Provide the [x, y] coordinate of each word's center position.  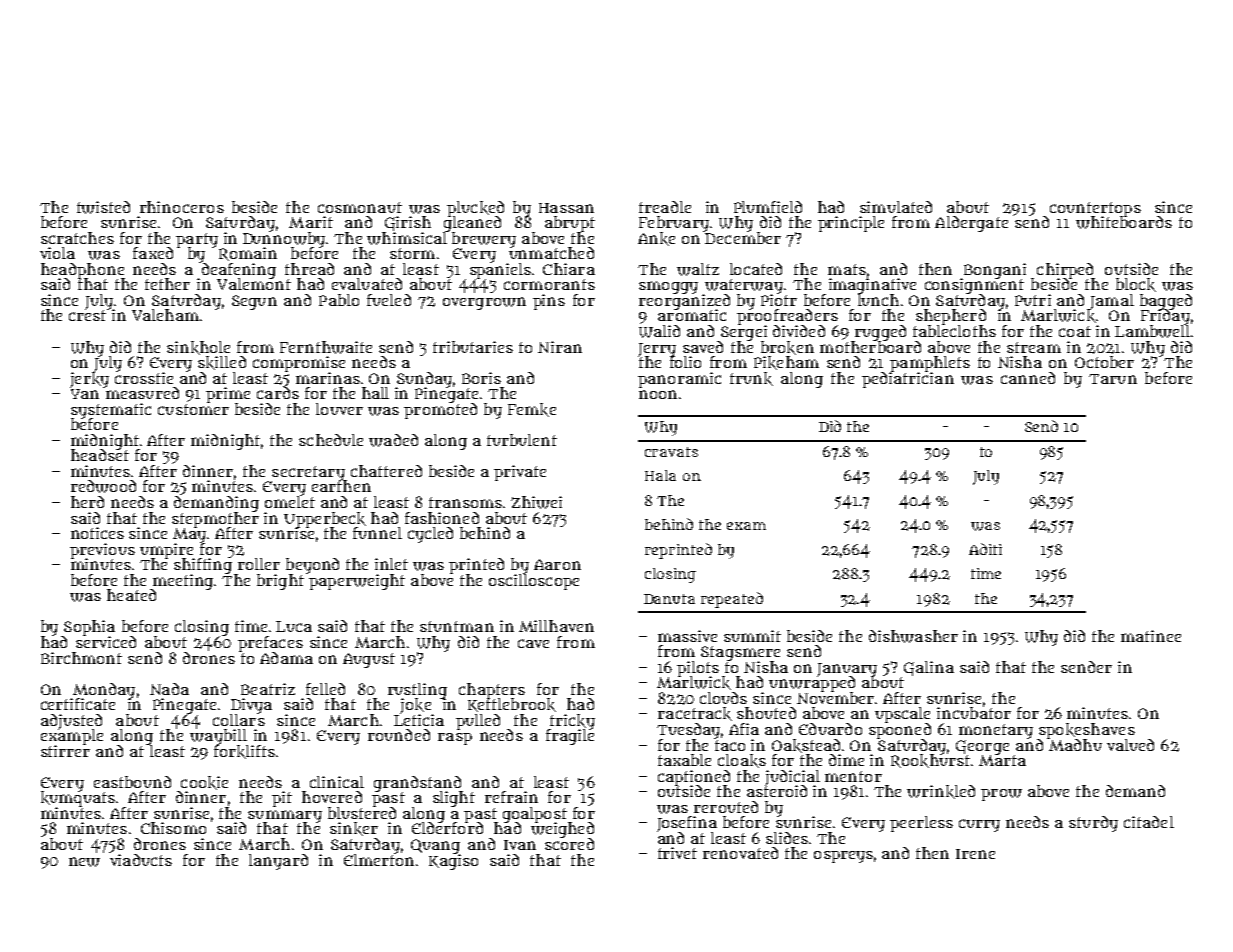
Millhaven [556, 626]
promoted [440, 411]
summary [285, 816]
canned [1028, 378]
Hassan [566, 208]
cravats [671, 452]
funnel [377, 533]
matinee [1151, 636]
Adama [286, 658]
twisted [103, 207]
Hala [660, 475]
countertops [1095, 209]
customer [193, 409]
